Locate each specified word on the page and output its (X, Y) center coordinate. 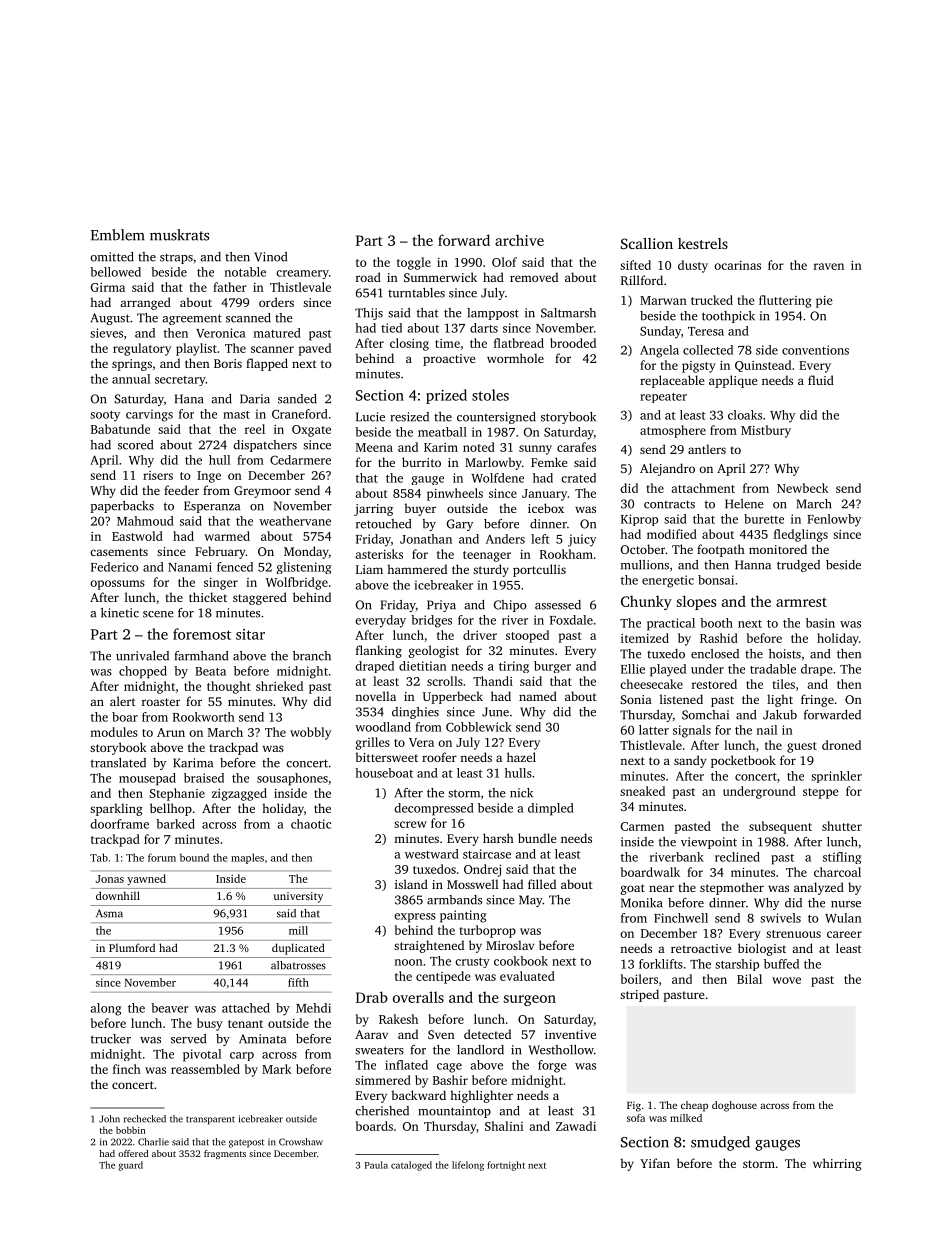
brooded (573, 343)
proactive (449, 360)
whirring (837, 1164)
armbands (454, 900)
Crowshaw (301, 1142)
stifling (842, 858)
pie (824, 302)
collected (708, 350)
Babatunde (120, 429)
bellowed (115, 272)
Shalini (504, 1126)
